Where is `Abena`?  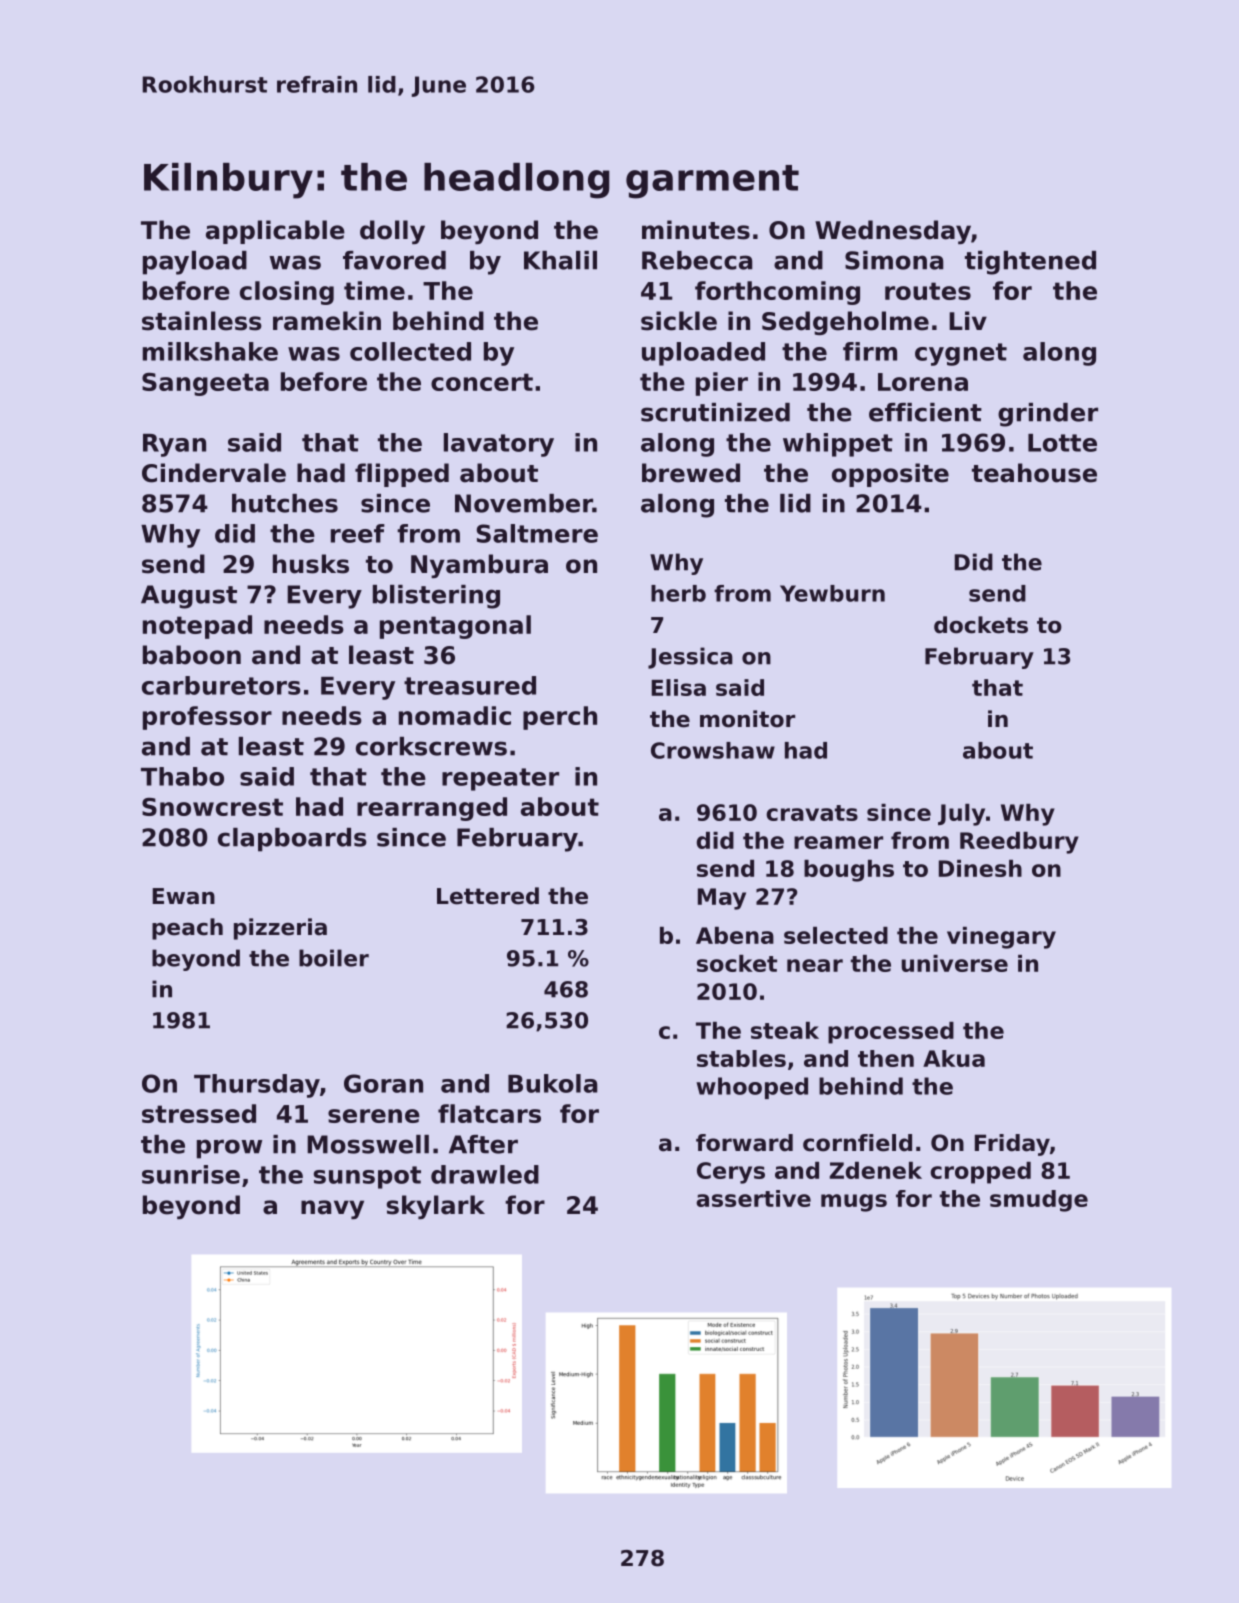
Abena is located at coordinates (735, 935).
